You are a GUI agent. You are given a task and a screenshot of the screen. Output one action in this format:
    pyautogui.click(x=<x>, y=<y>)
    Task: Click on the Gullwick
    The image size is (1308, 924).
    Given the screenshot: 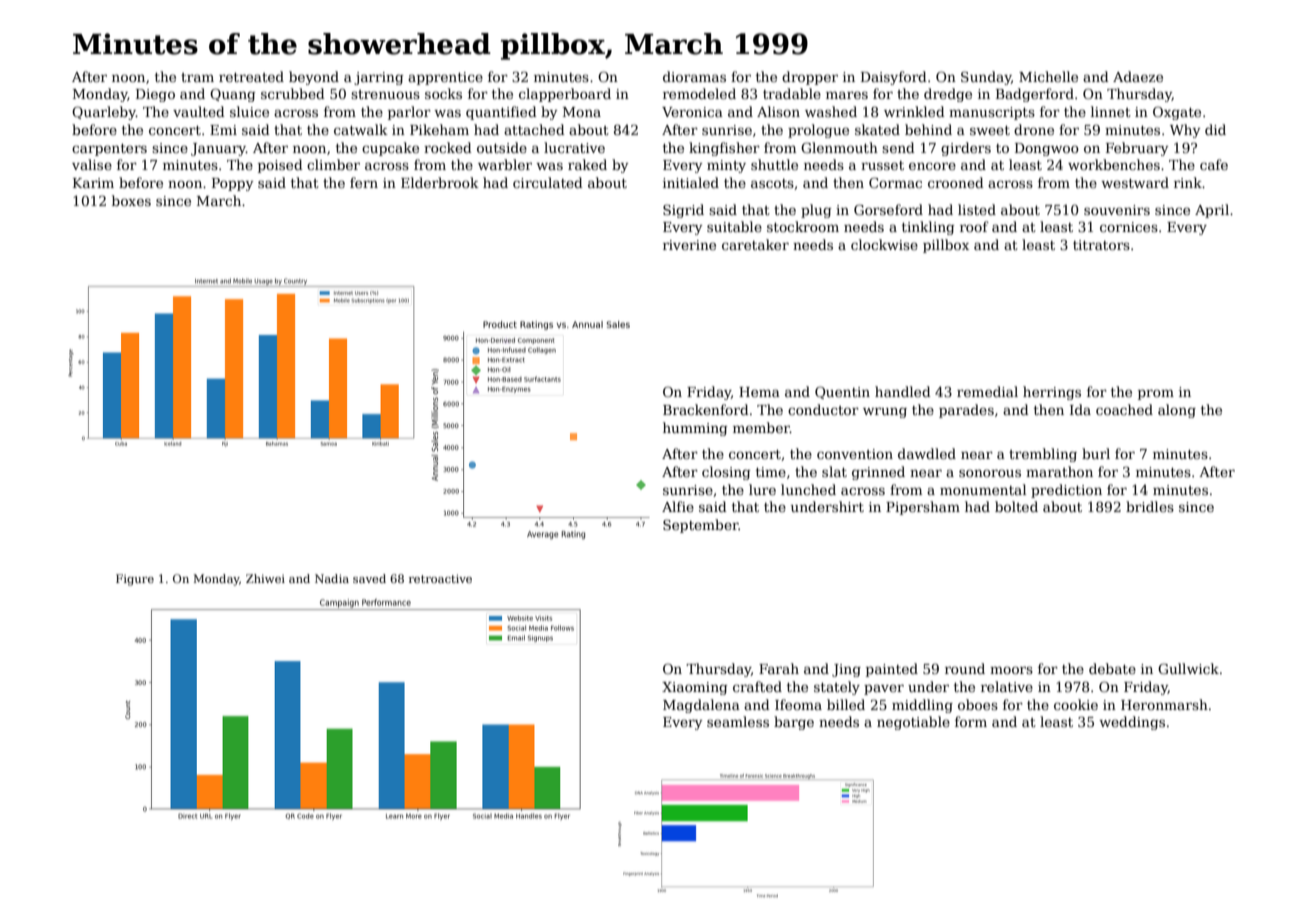 What is the action you would take?
    pyautogui.click(x=1188, y=668)
